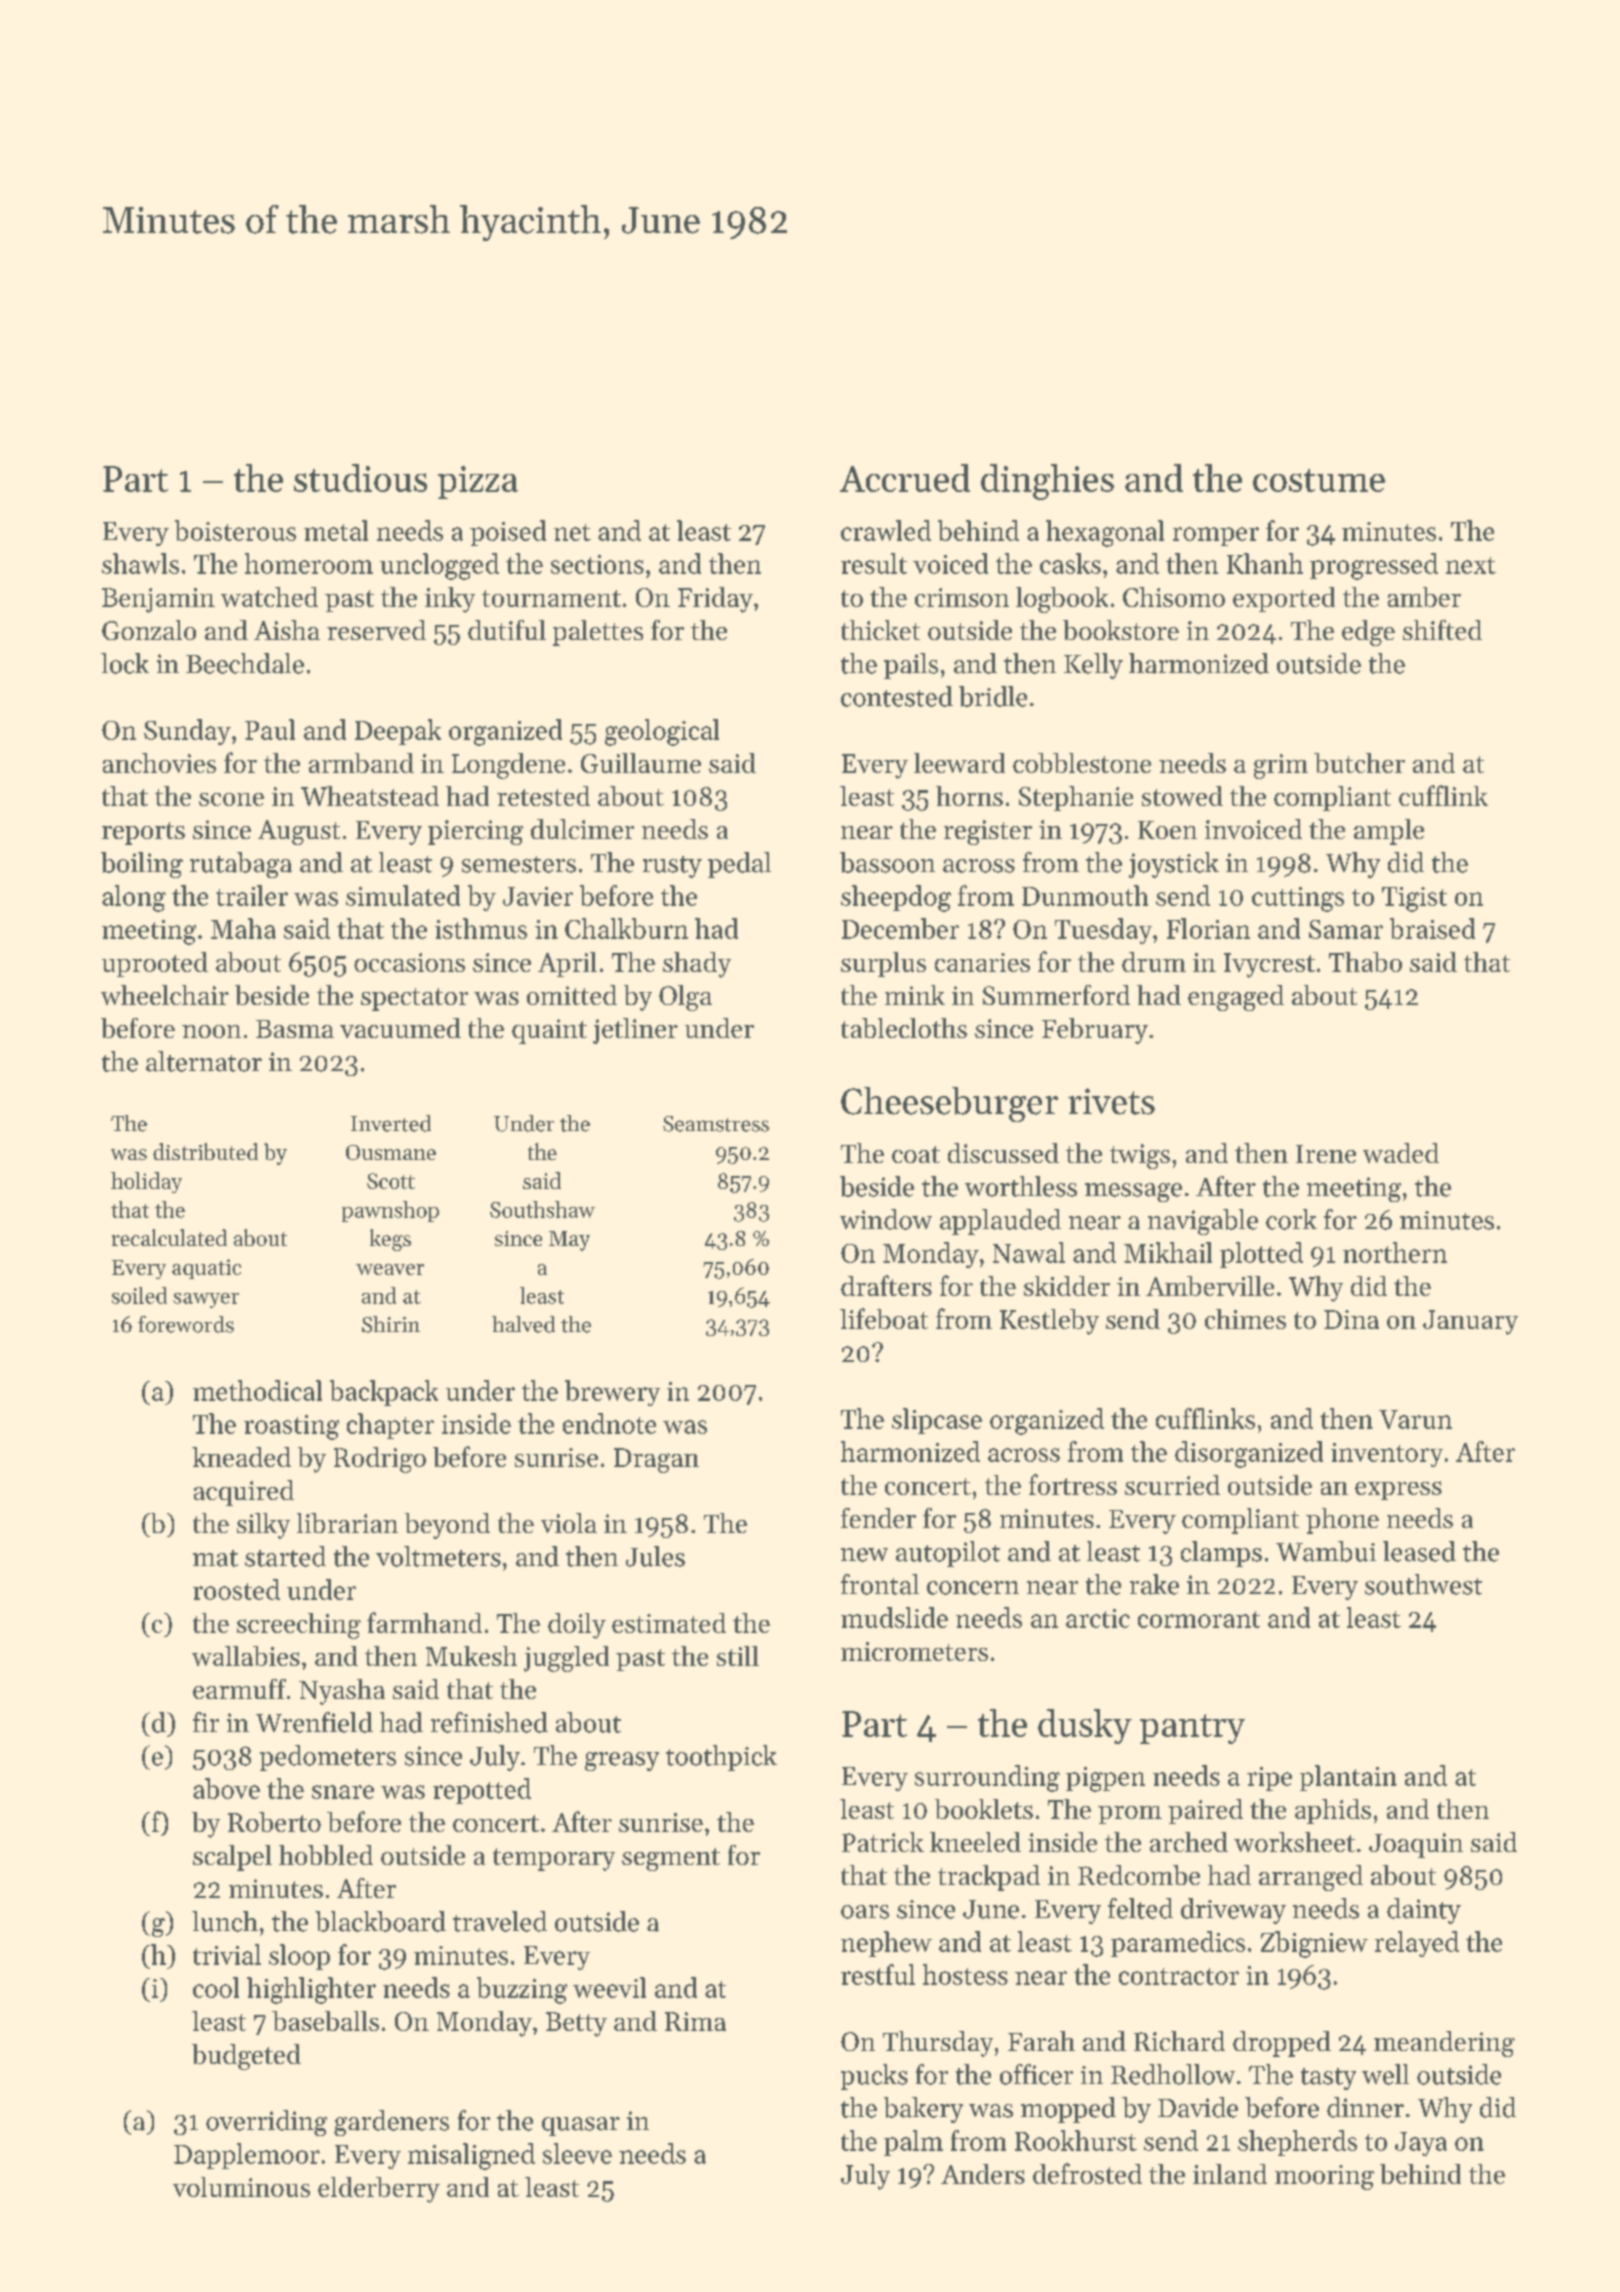  What do you see at coordinates (398, 732) in the document?
I see `Deepak` at bounding box center [398, 732].
